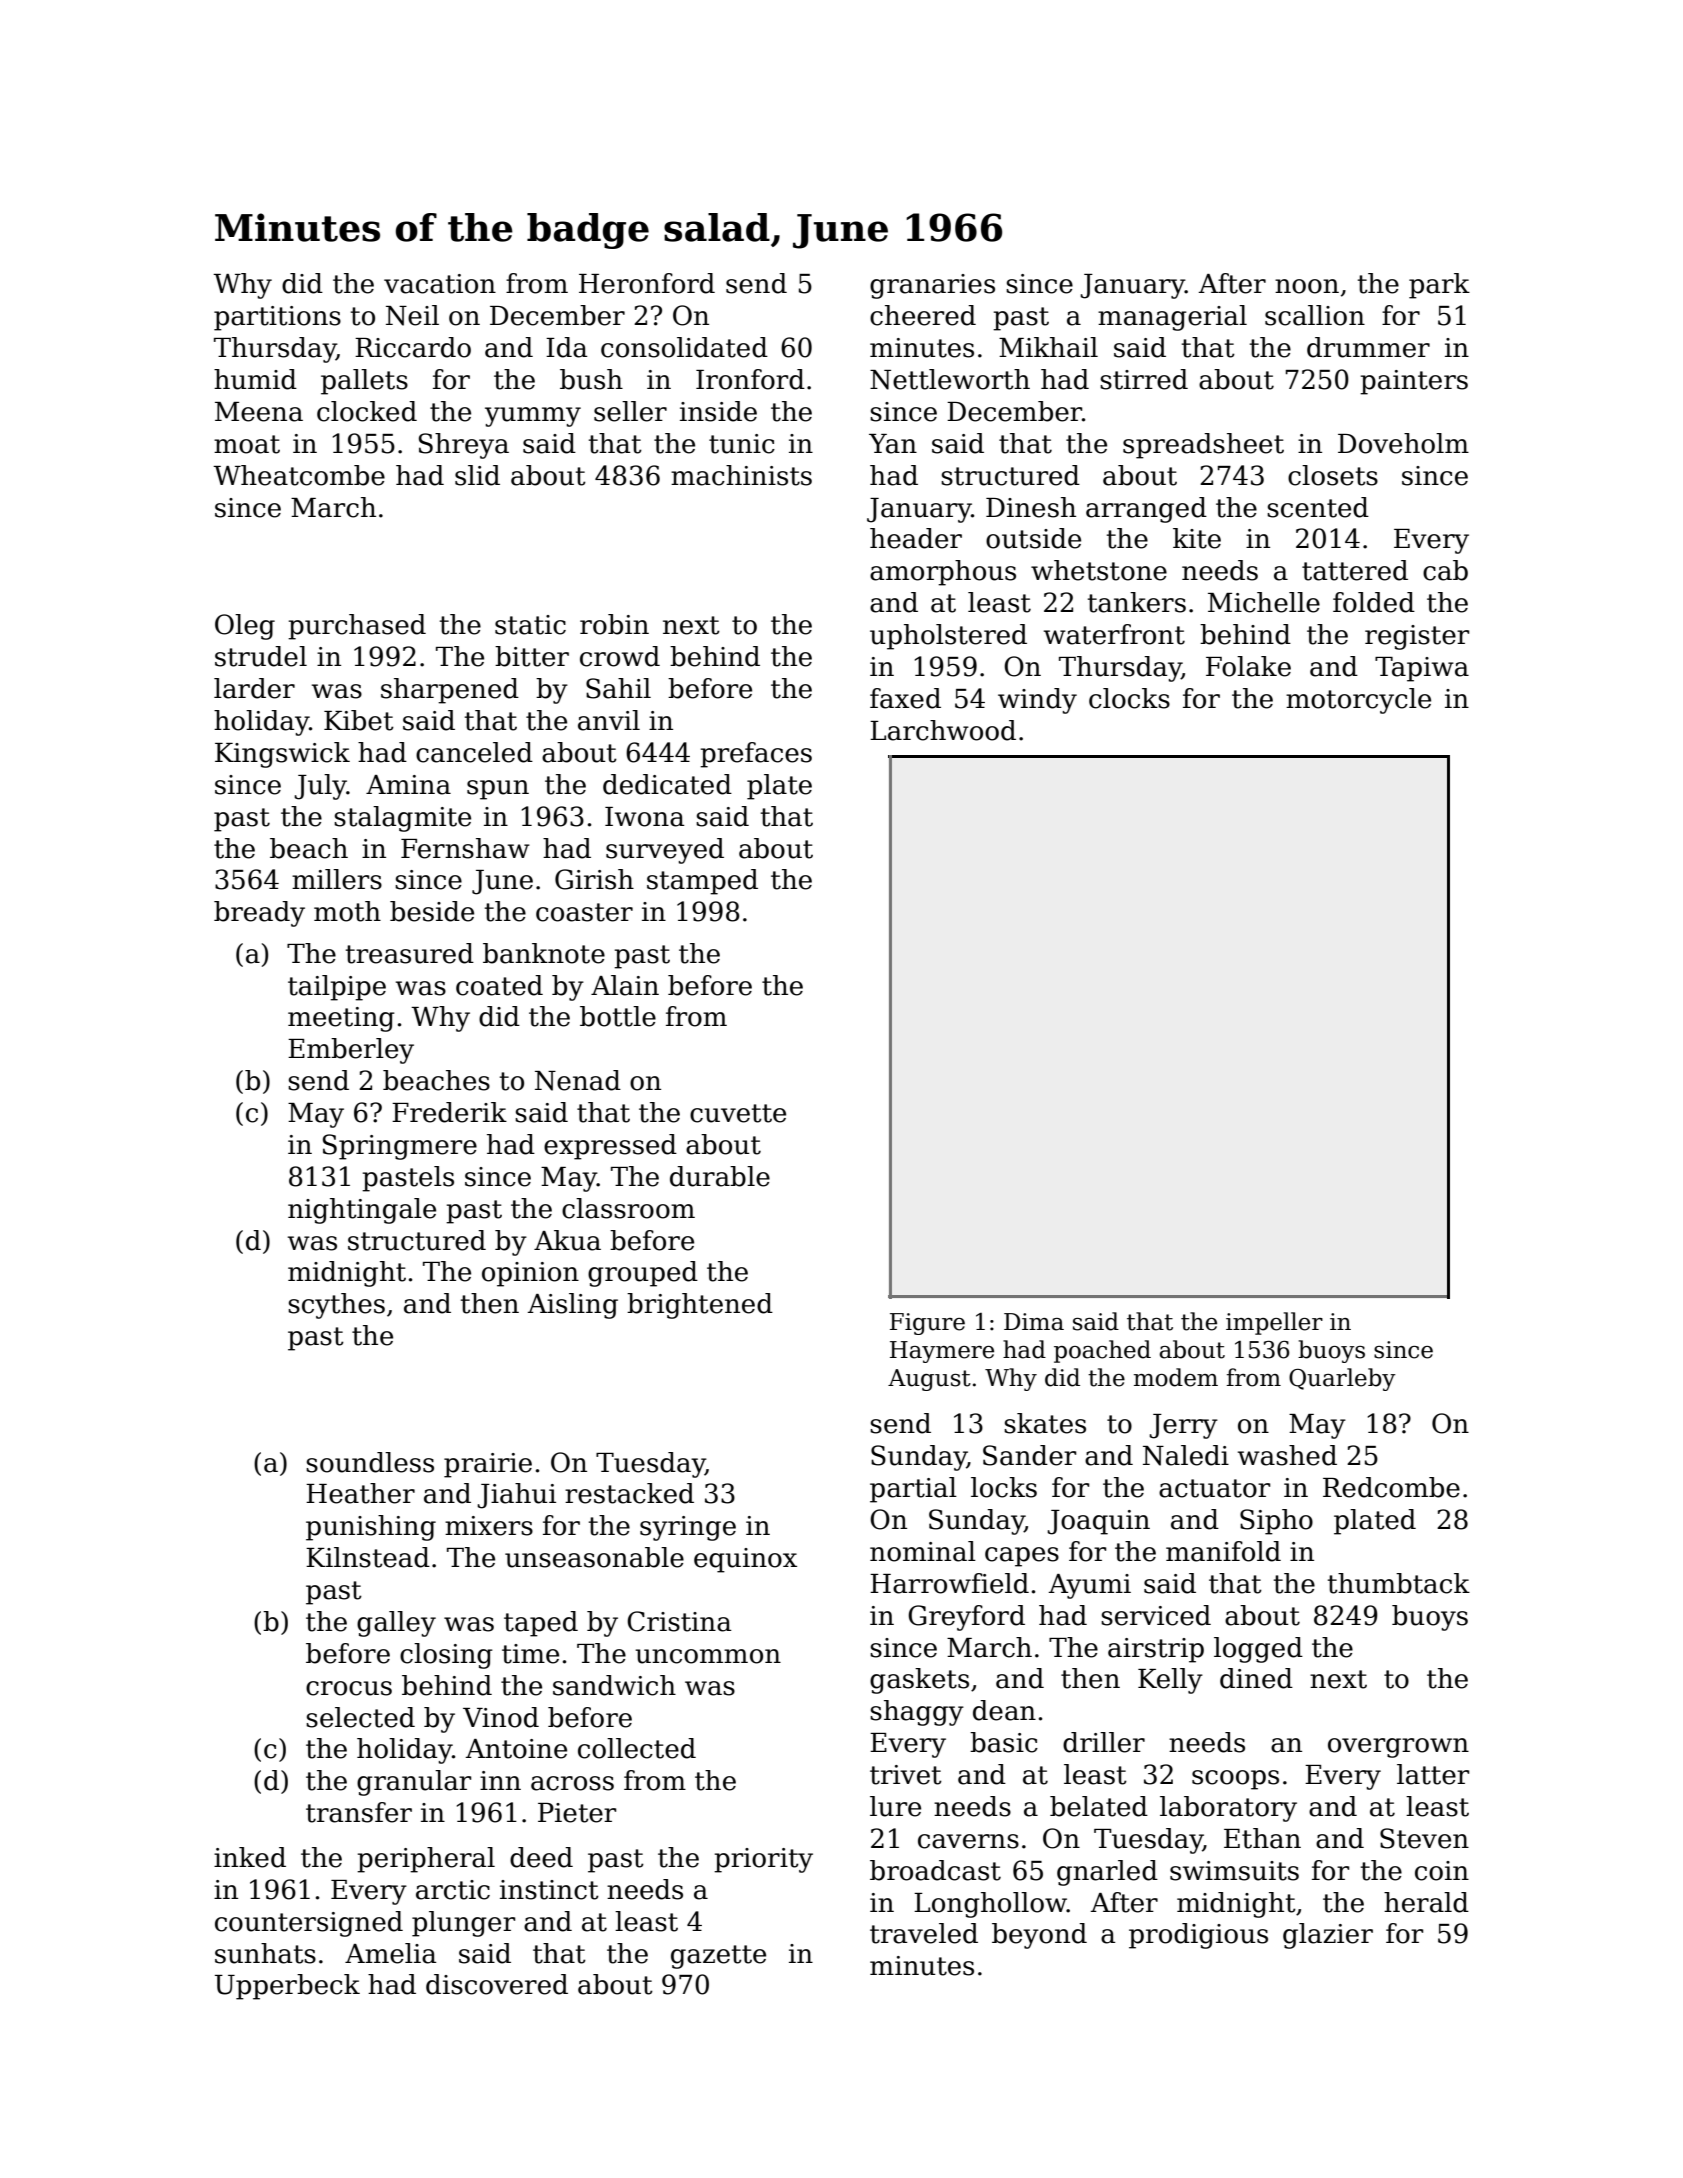  I want to click on beyond, so click(1039, 1936).
